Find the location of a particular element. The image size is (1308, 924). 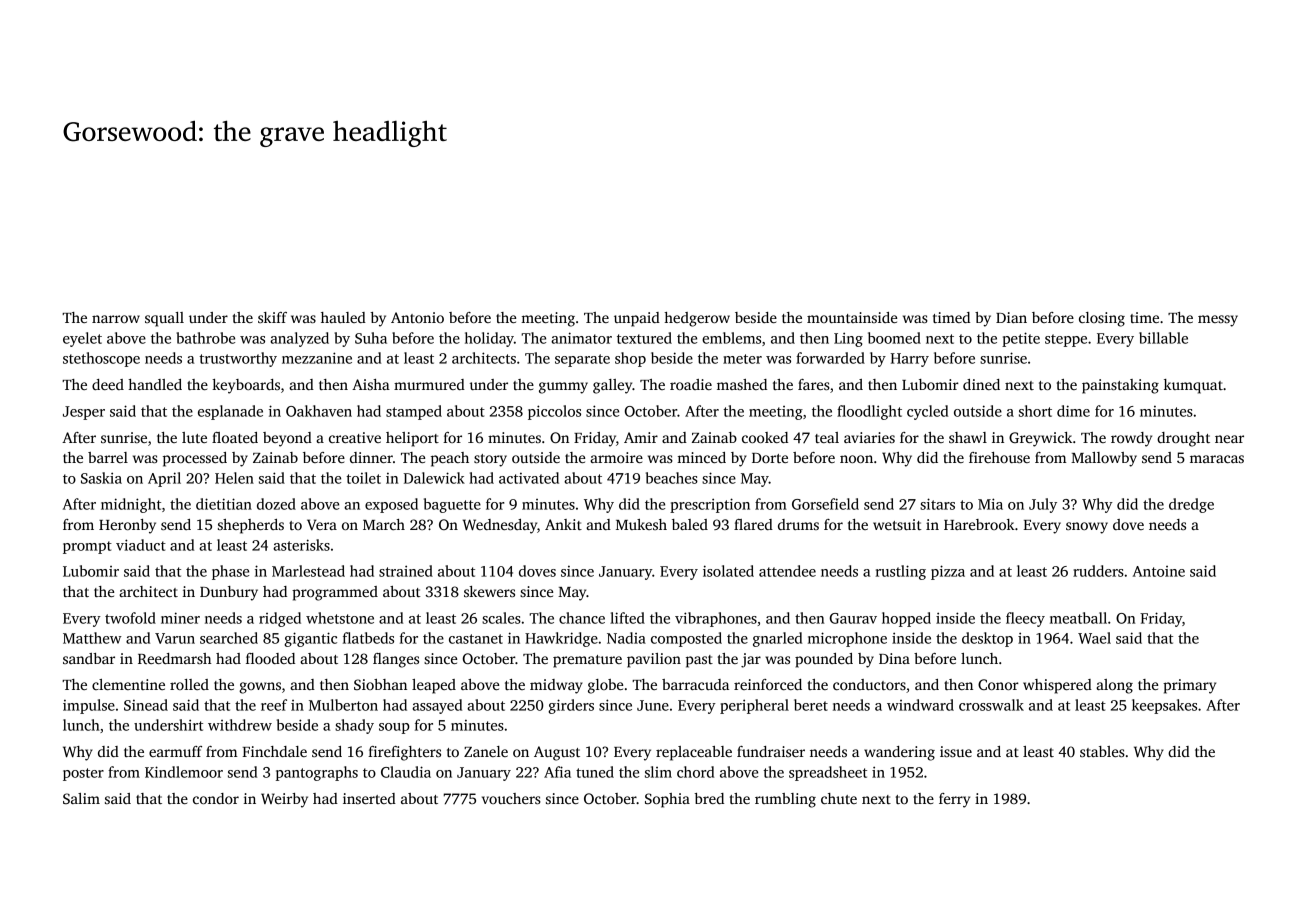

mezzanine is located at coordinates (317, 358).
